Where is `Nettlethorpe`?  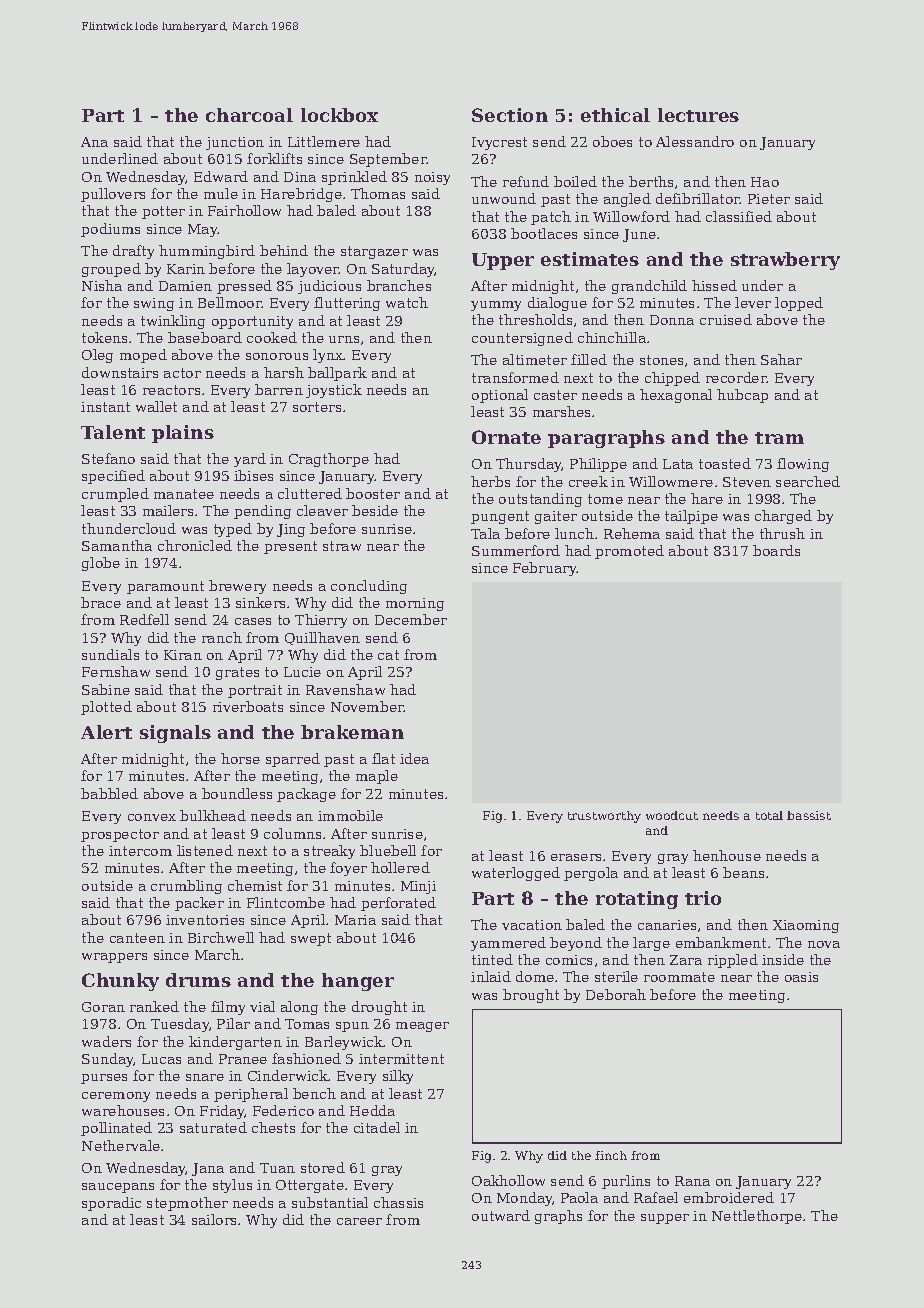 Nettlethorpe is located at coordinates (757, 1217).
